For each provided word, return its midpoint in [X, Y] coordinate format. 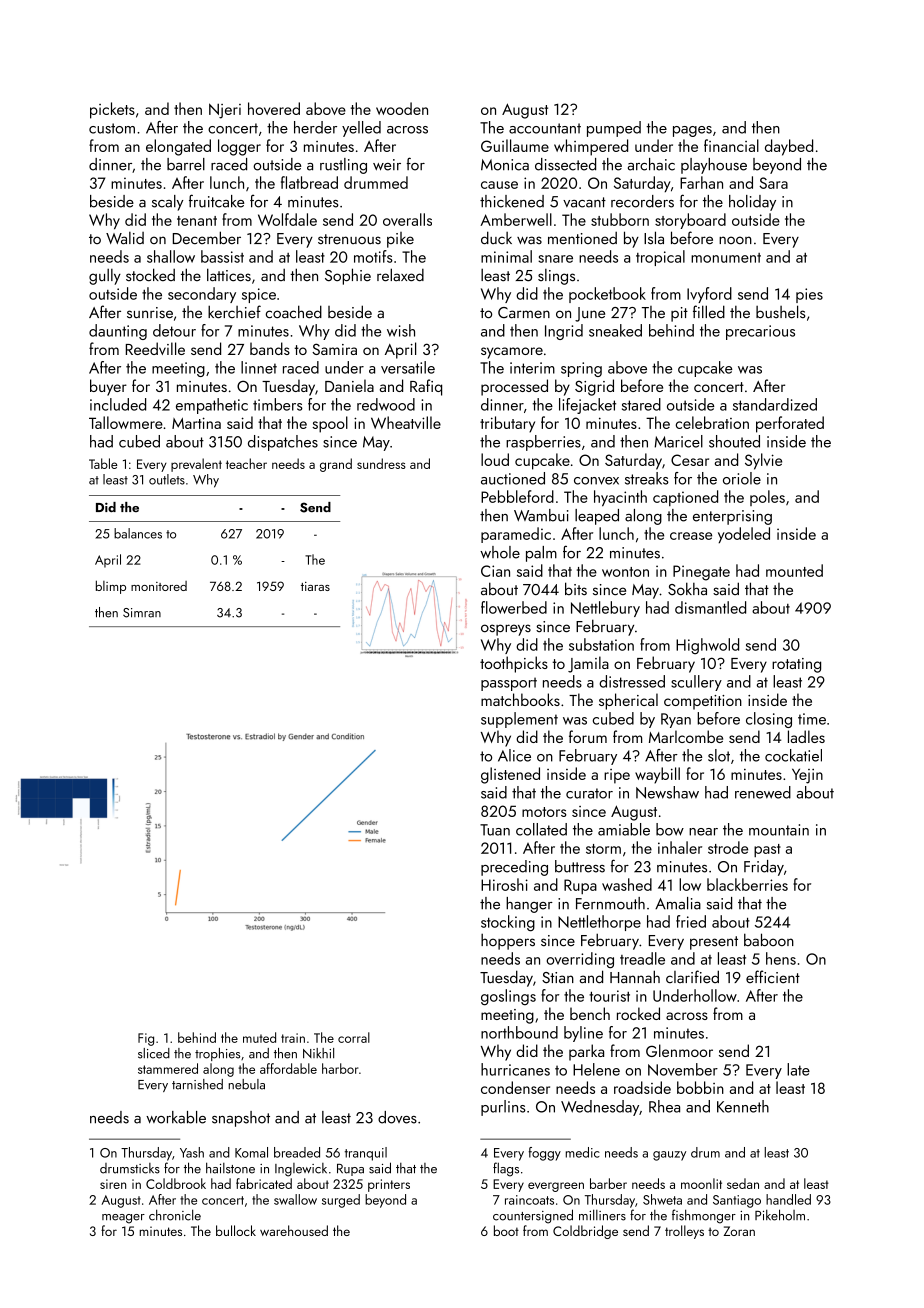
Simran [142, 613]
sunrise [150, 313]
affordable [288, 1068]
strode [728, 847]
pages [692, 131]
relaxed [400, 275]
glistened [510, 775]
